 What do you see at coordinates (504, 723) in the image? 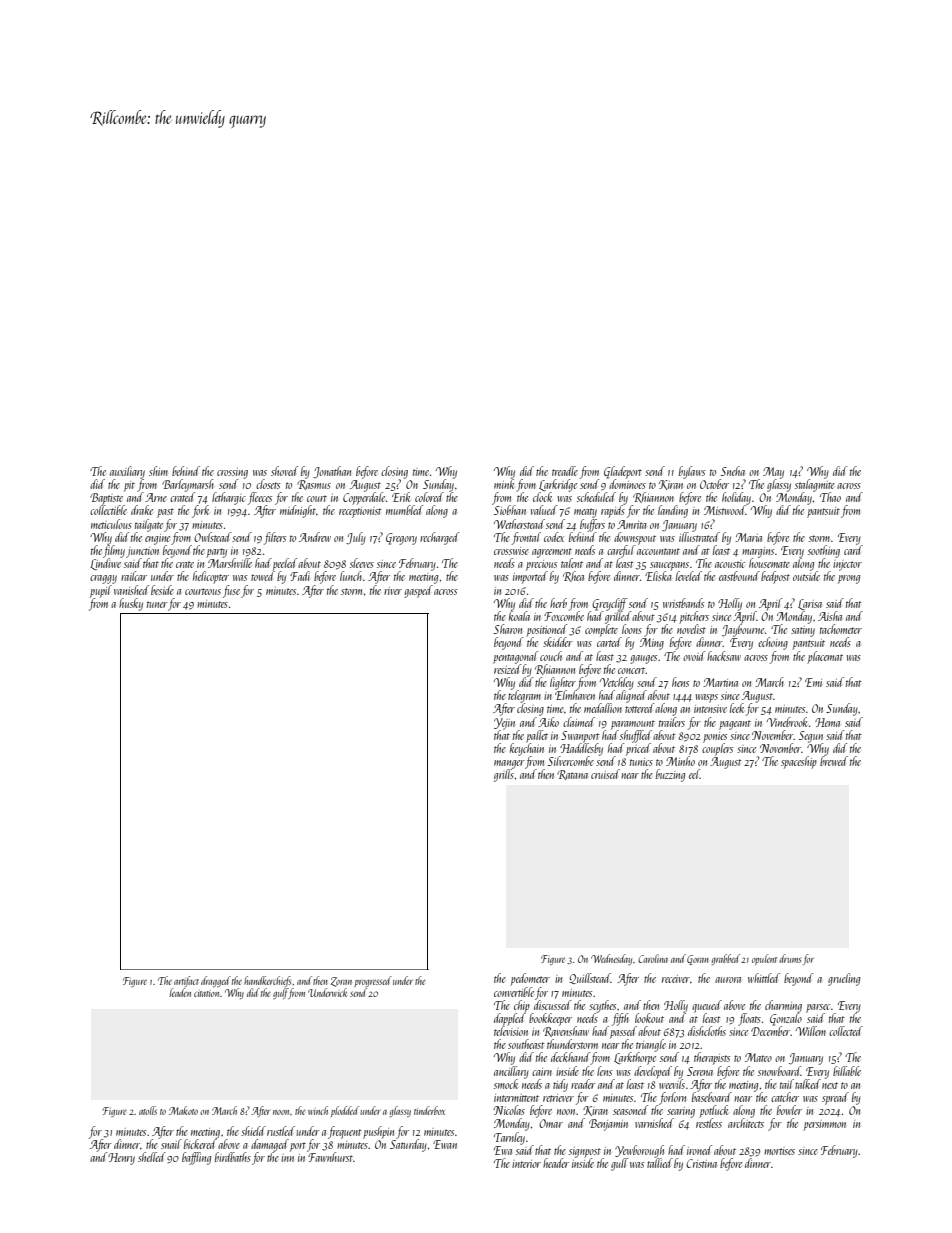
I see `Yejin` at bounding box center [504, 723].
